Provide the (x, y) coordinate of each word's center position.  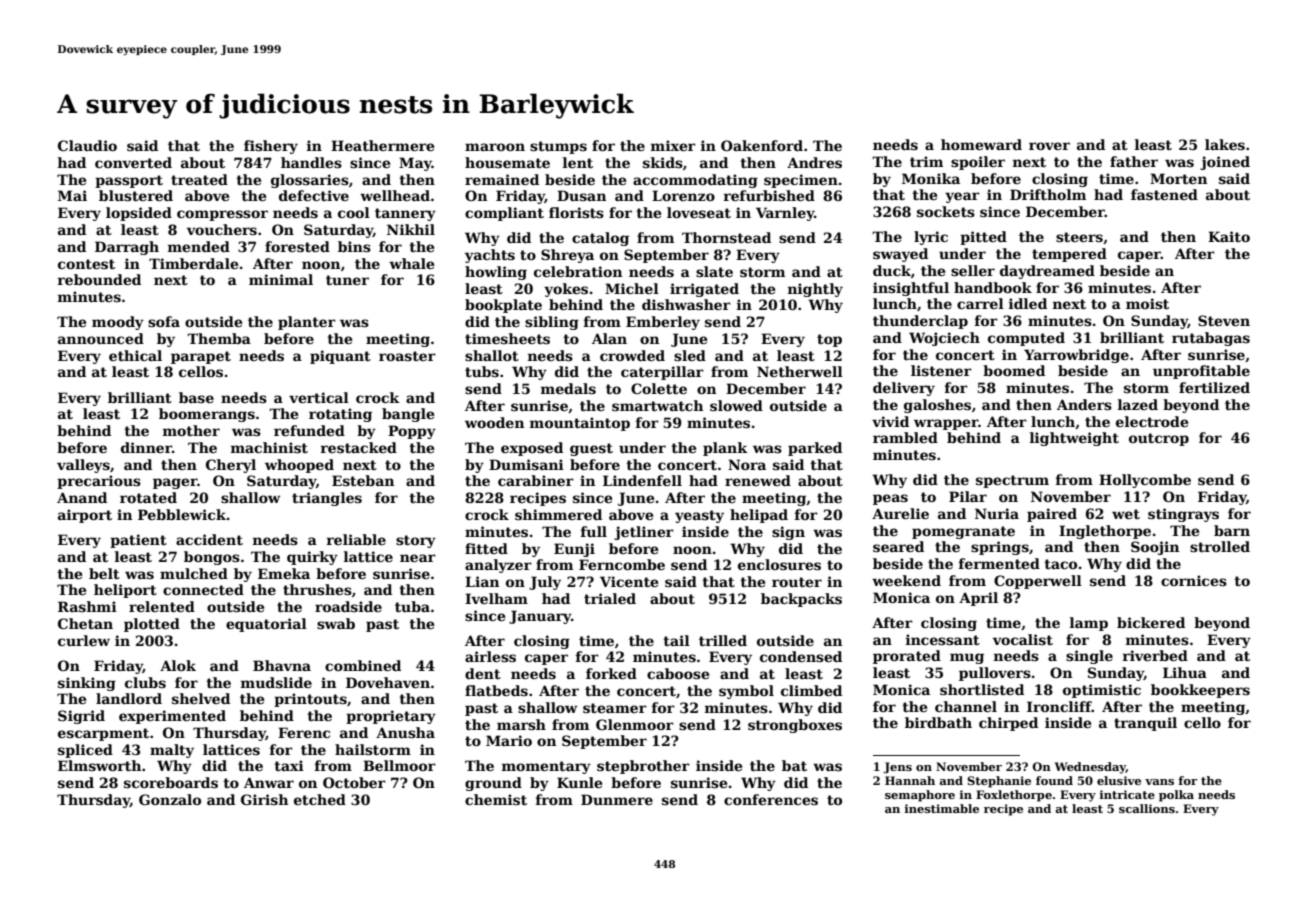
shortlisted (982, 689)
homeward (981, 144)
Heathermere (382, 145)
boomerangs (207, 415)
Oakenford (762, 145)
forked (611, 673)
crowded (632, 355)
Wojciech (944, 339)
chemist (496, 799)
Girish (264, 799)
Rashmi (87, 606)
